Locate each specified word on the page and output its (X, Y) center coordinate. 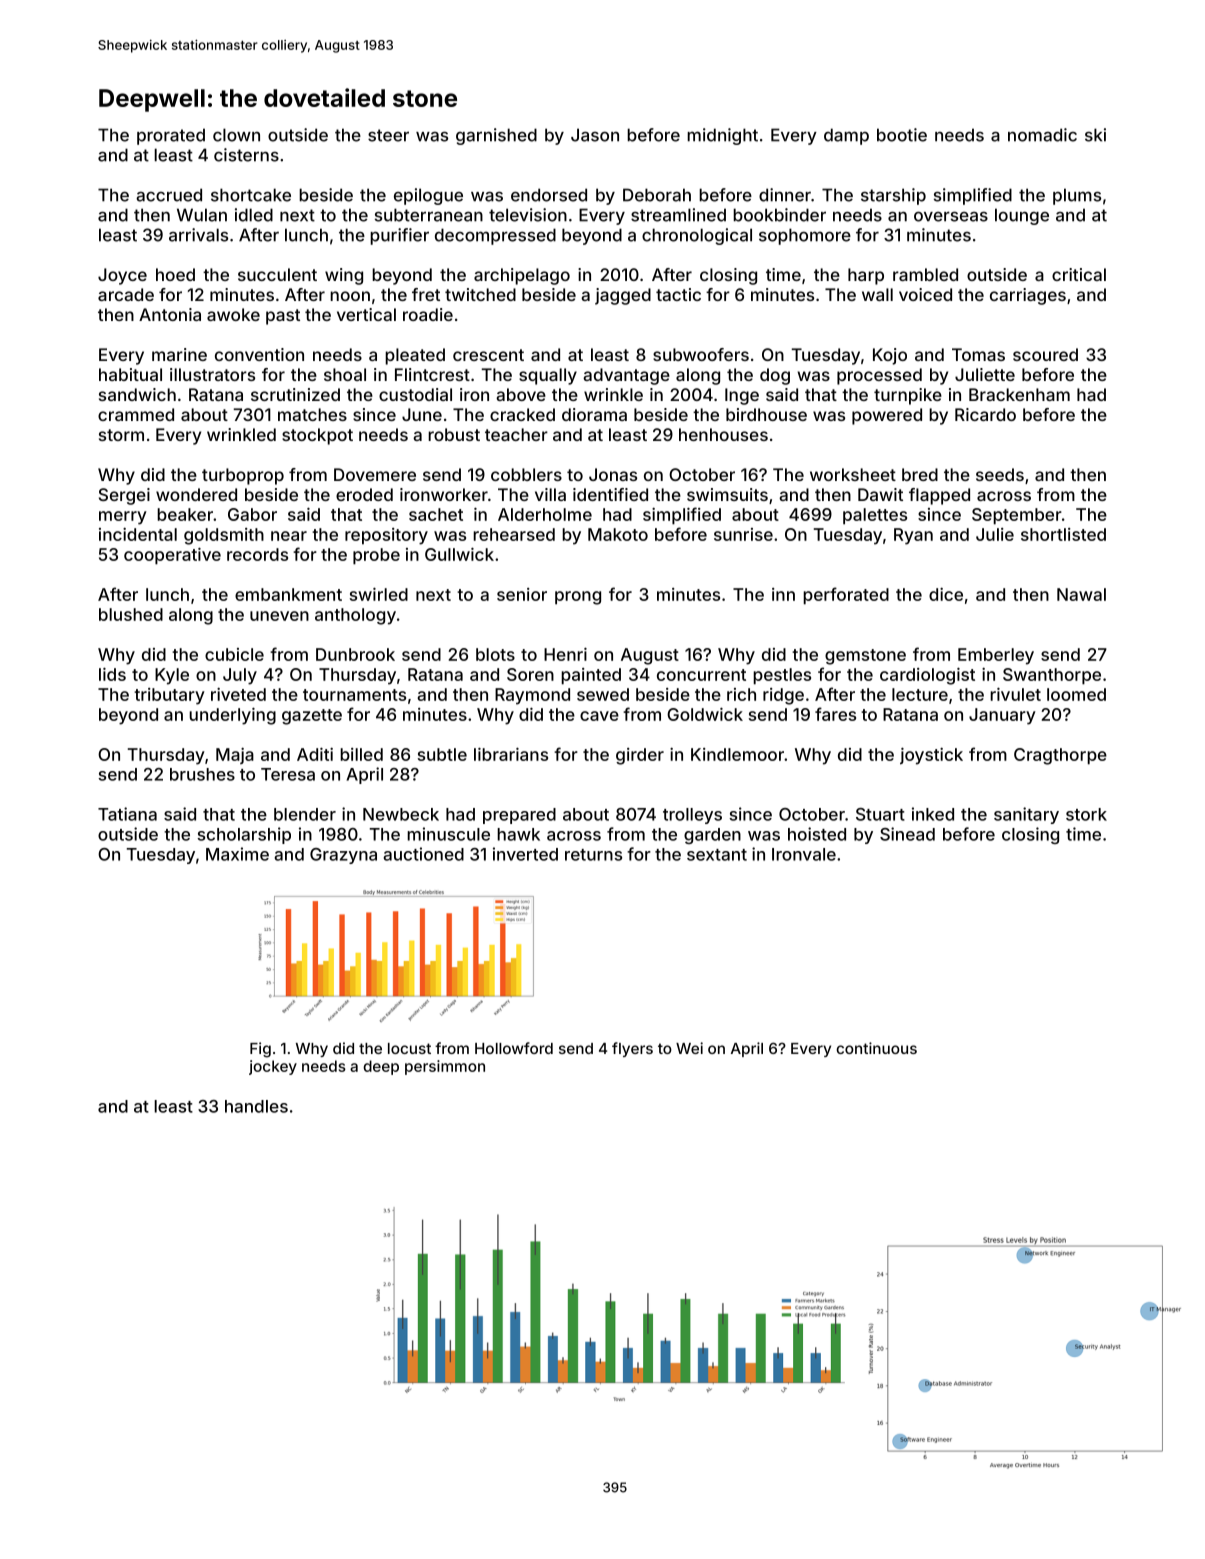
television (528, 215)
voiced (925, 294)
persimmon (445, 1067)
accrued (169, 195)
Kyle (172, 676)
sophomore (805, 236)
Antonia (170, 314)
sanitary (1026, 815)
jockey (273, 1067)
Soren (530, 674)
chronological (697, 236)
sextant (717, 855)
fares (835, 714)
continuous (876, 1048)
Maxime (237, 854)
